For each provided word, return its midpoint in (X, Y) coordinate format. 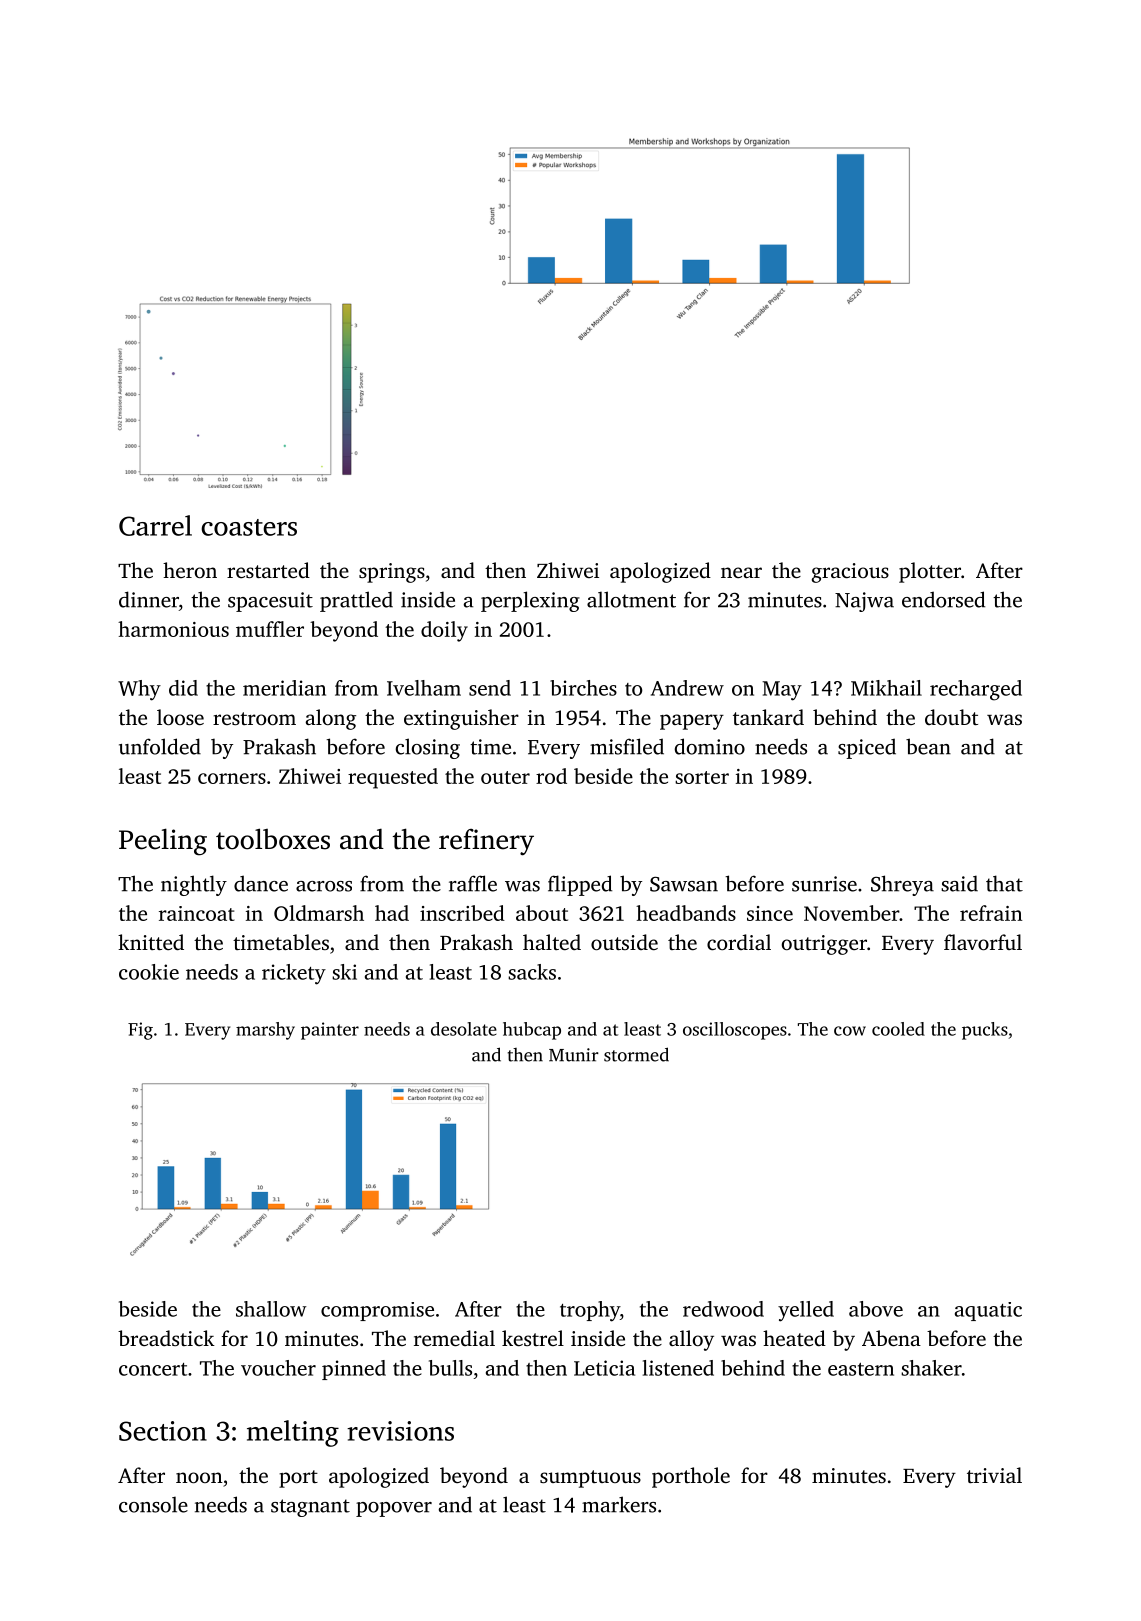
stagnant (310, 1508)
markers (619, 1504)
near (741, 572)
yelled (806, 1311)
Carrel (155, 525)
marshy (265, 1031)
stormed (636, 1054)
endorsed (943, 599)
